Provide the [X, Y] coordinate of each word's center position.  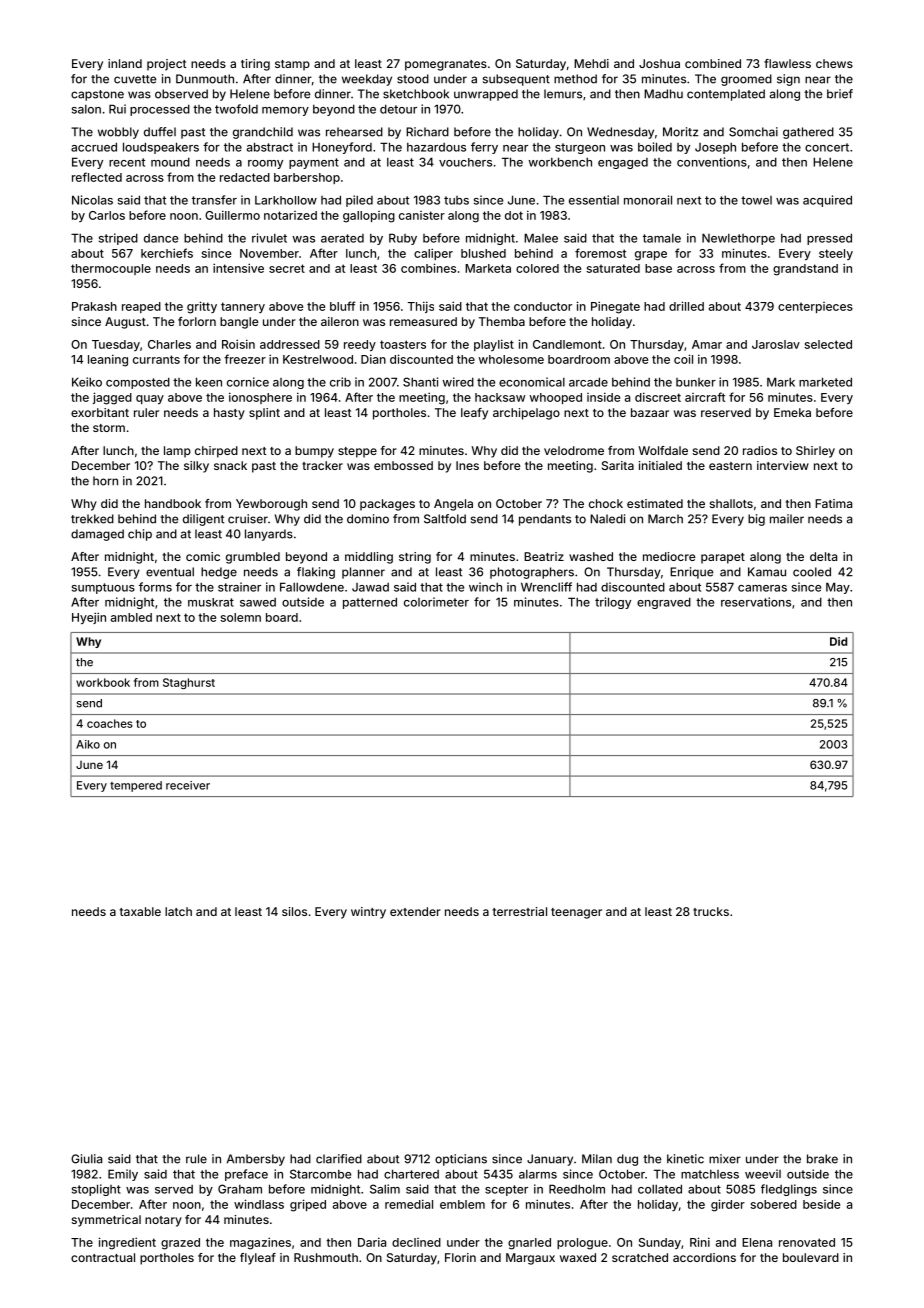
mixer [725, 1159]
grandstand [805, 270]
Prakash [94, 306]
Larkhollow [286, 200]
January [550, 1160]
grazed [180, 1244]
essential [594, 200]
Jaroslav [776, 344]
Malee [541, 238]
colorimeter [436, 602]
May [838, 588]
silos [294, 911]
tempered [136, 786]
